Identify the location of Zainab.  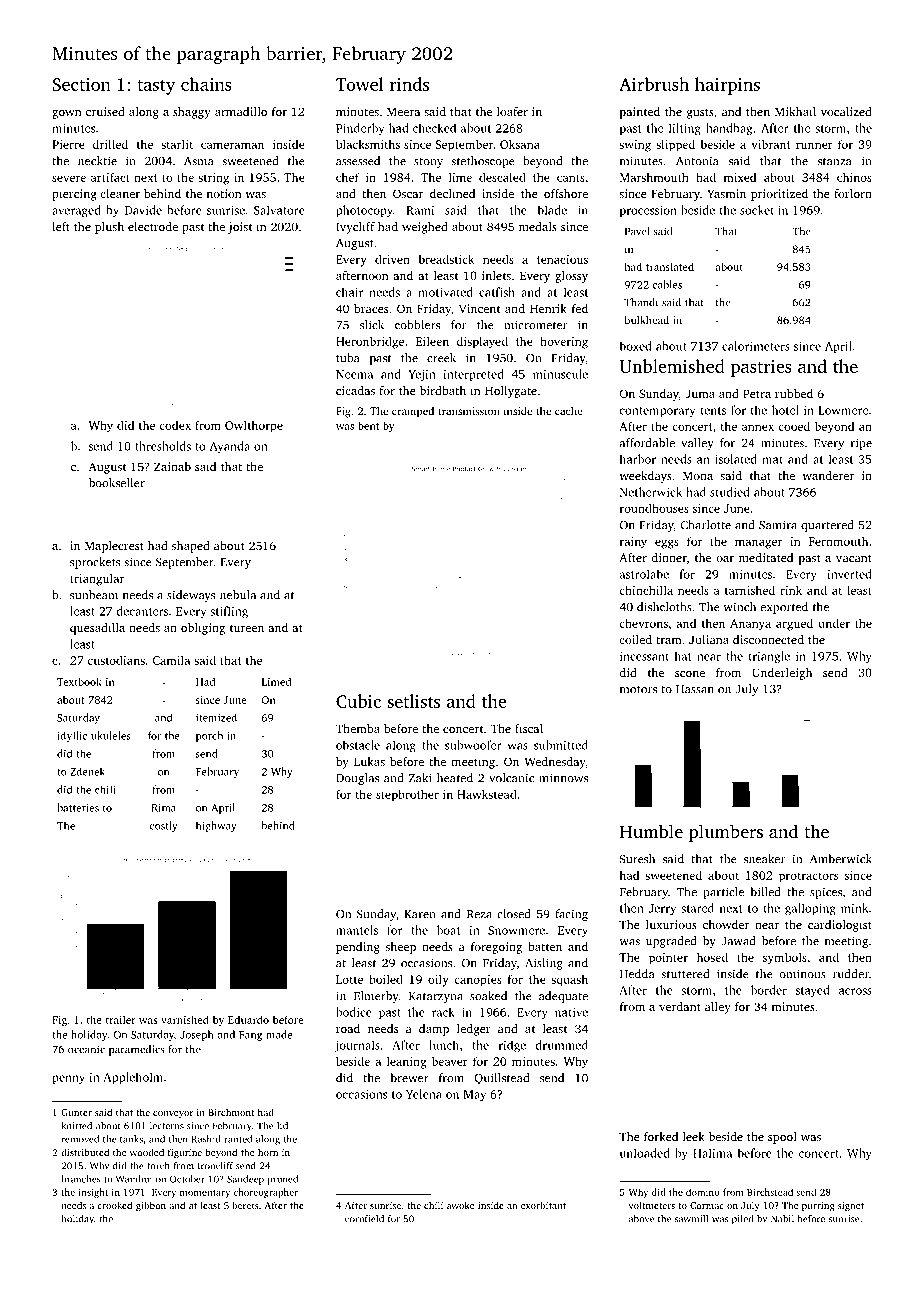
(172, 466).
